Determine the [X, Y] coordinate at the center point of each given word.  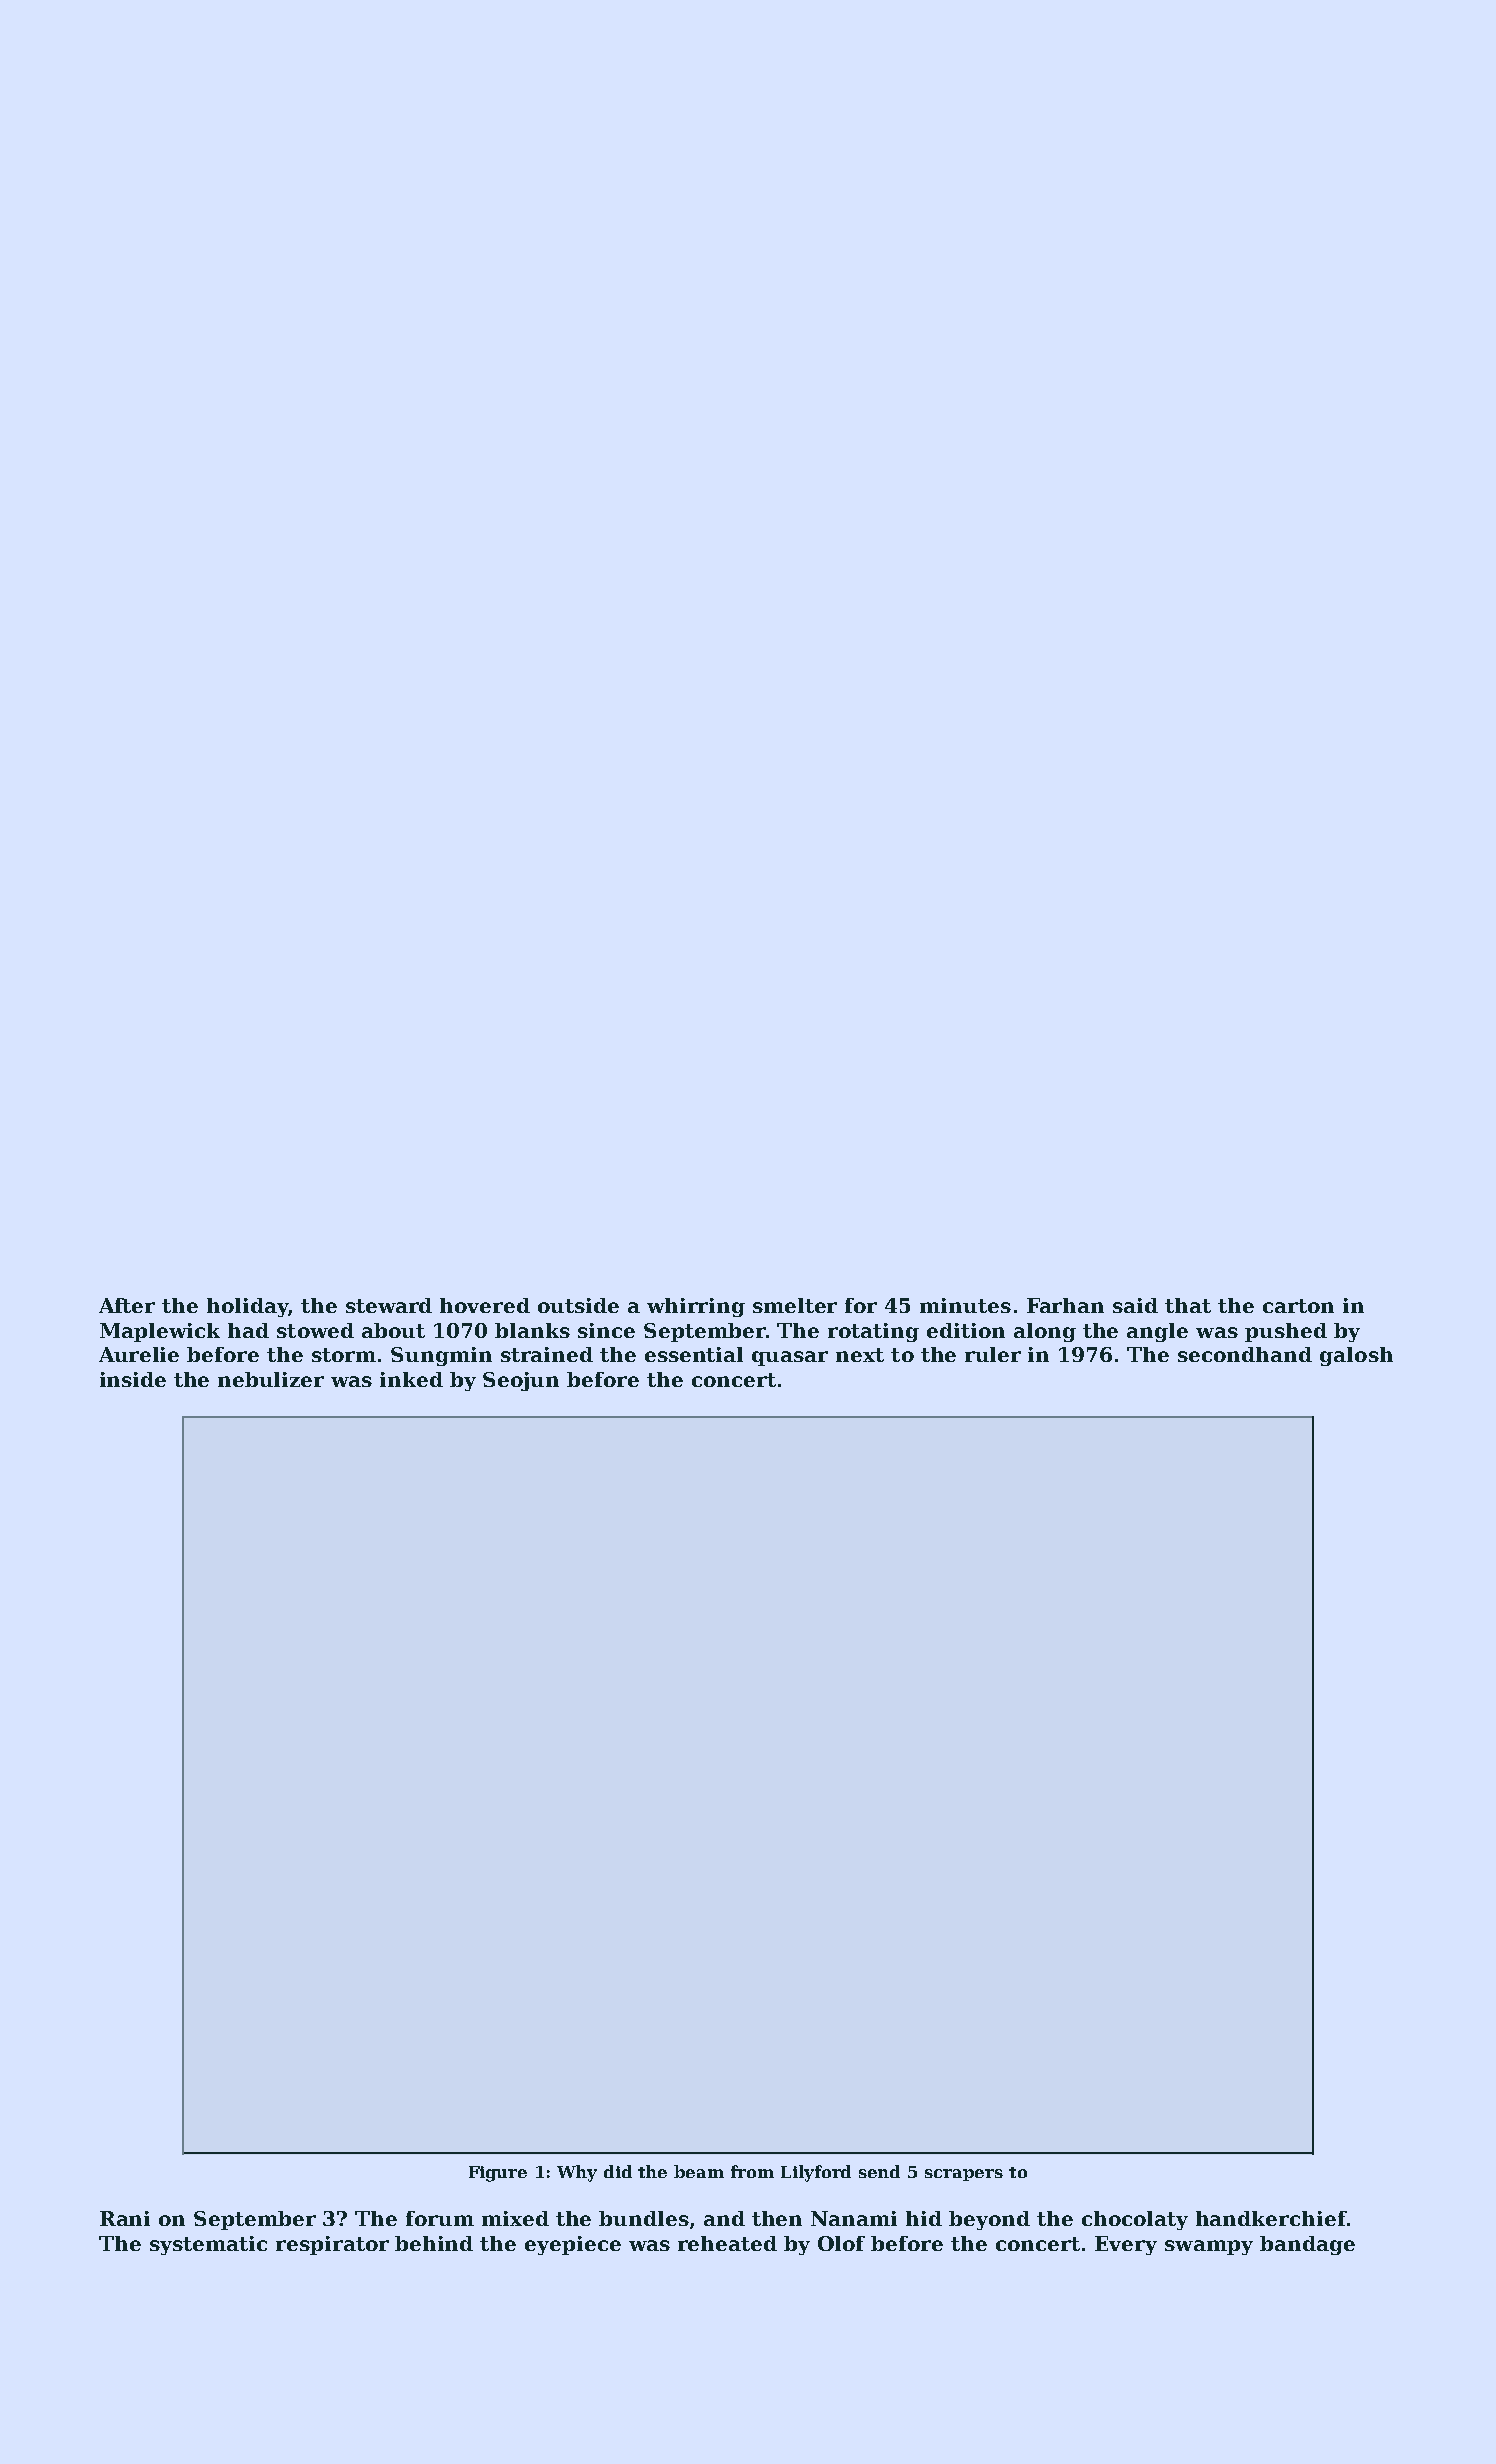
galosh [1356, 1356]
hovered [485, 1305]
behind [434, 2243]
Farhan [1065, 1305]
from [752, 2171]
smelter [795, 1305]
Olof [841, 2243]
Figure [498, 2174]
